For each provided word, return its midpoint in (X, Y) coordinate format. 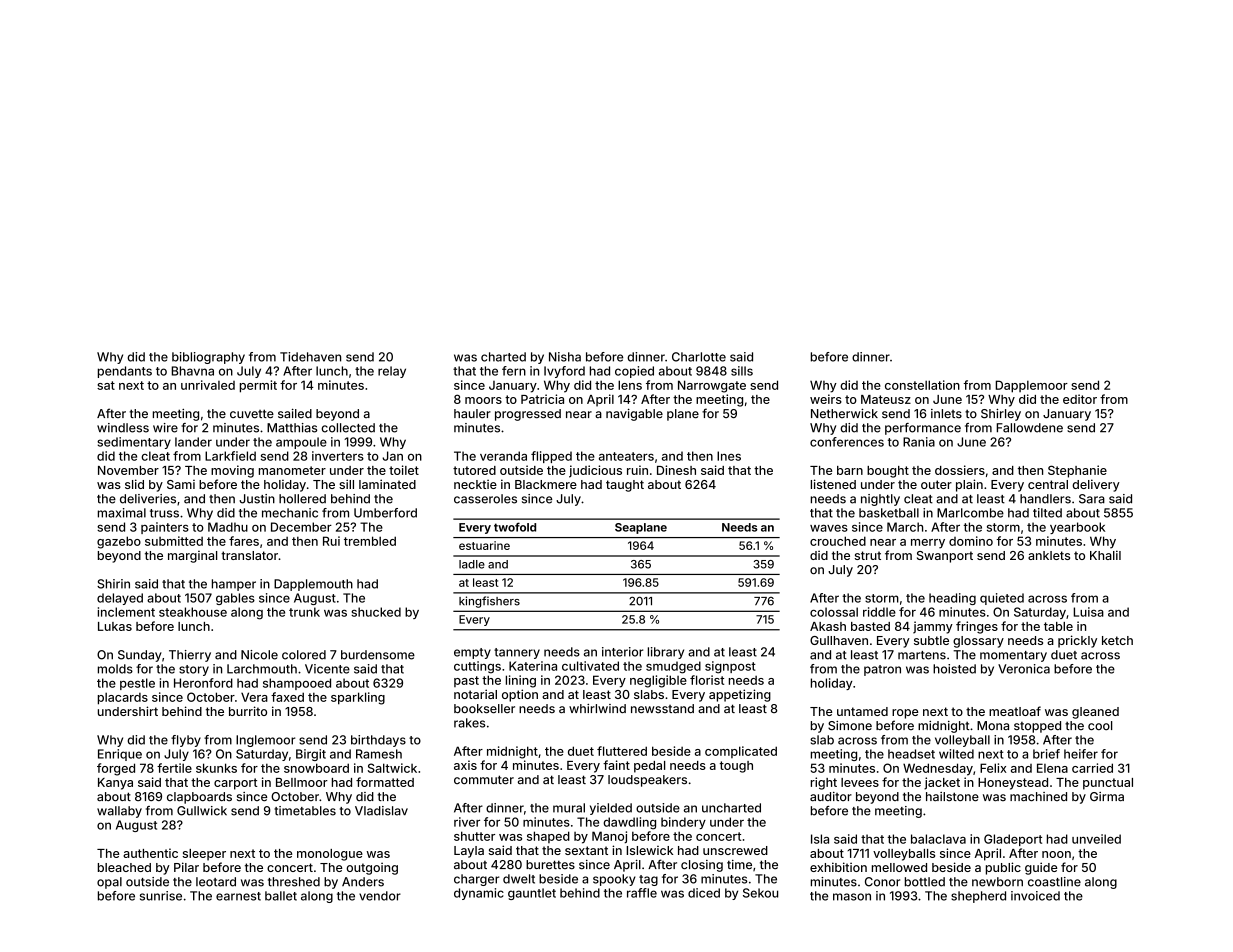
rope (905, 714)
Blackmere (546, 484)
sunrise (161, 896)
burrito (248, 711)
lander (193, 442)
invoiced (1035, 896)
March (905, 527)
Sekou (760, 893)
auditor (831, 797)
